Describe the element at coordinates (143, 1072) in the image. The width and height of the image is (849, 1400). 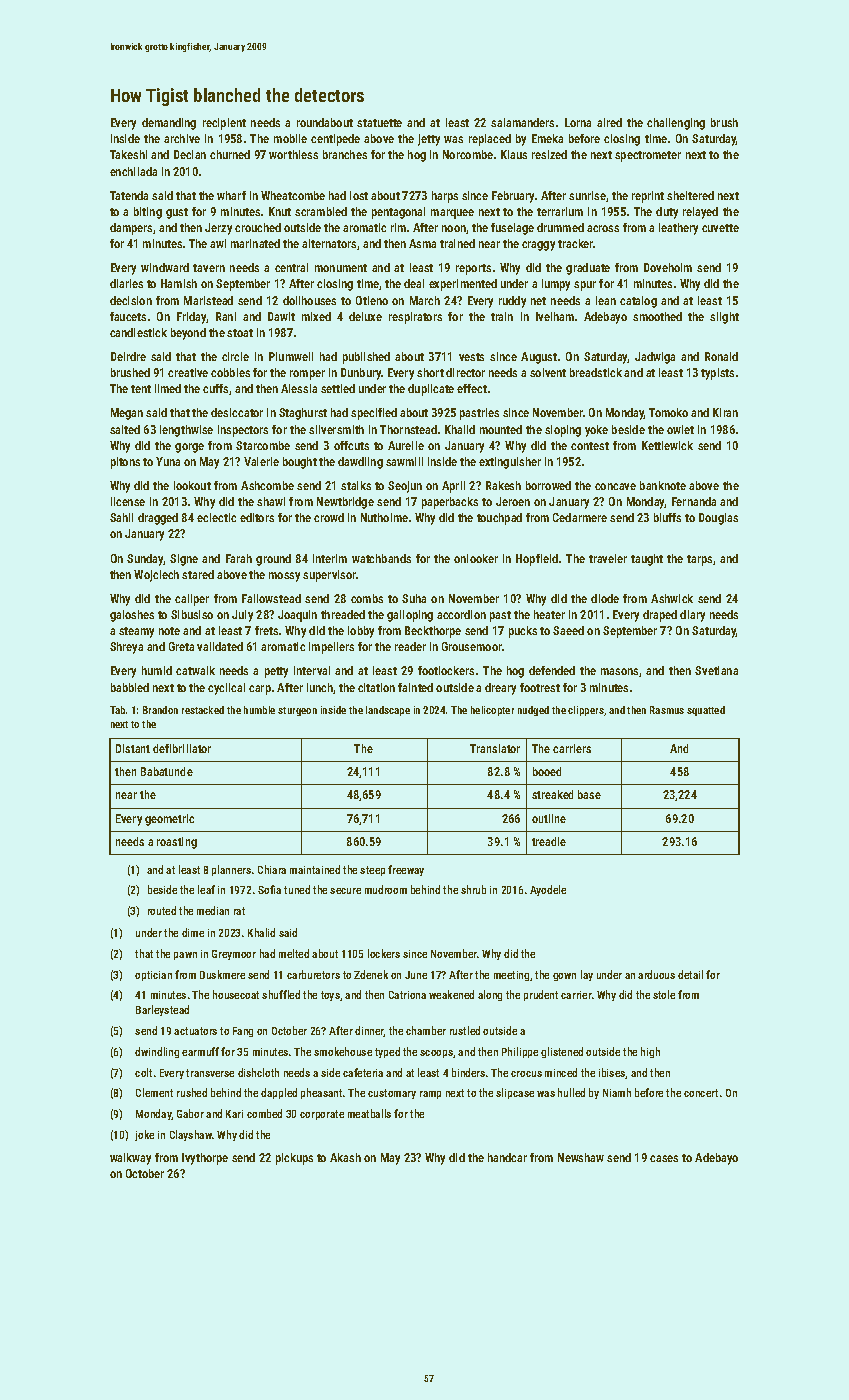
I see `colt` at that location.
